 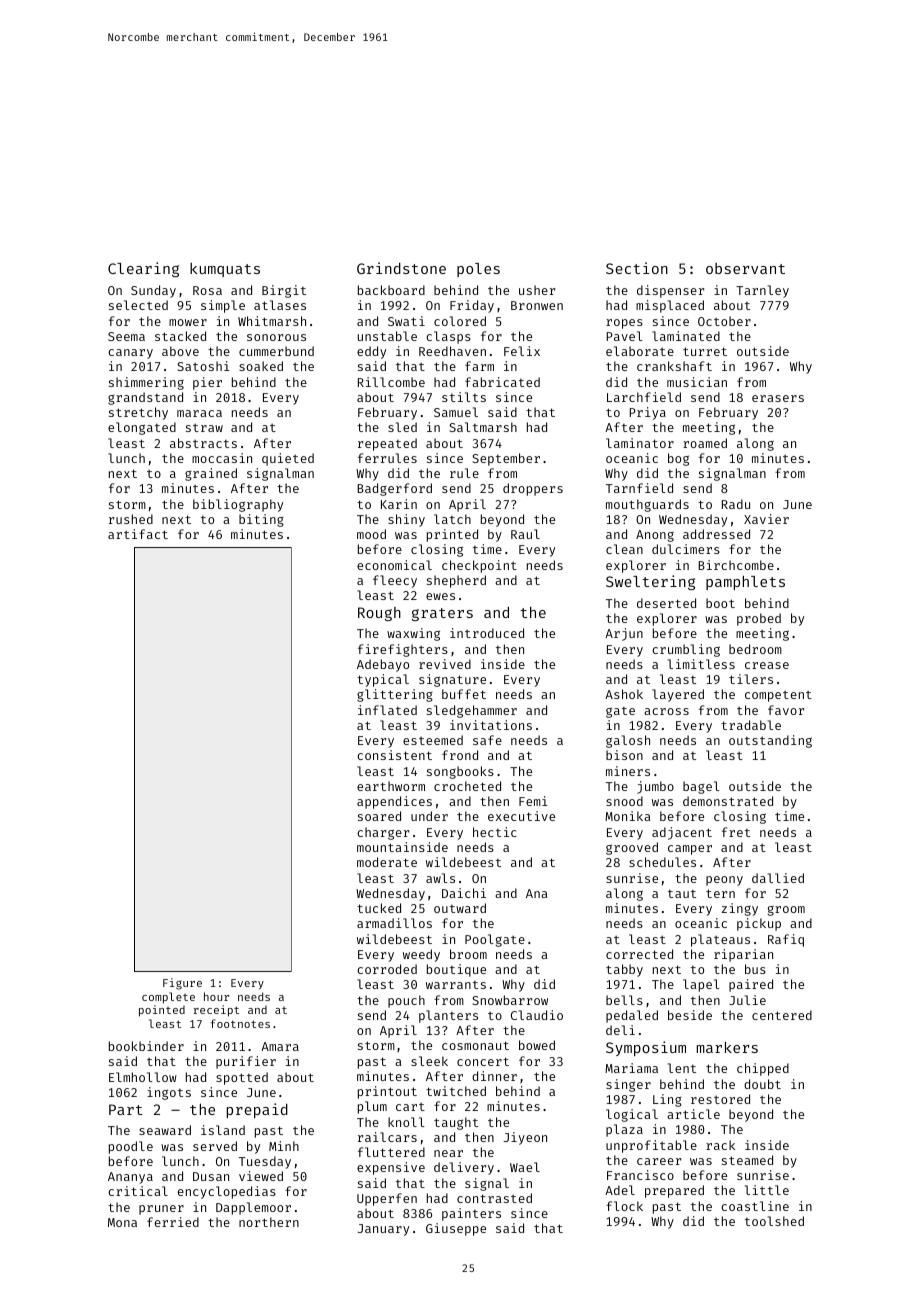 I want to click on kumquats, so click(x=225, y=270).
